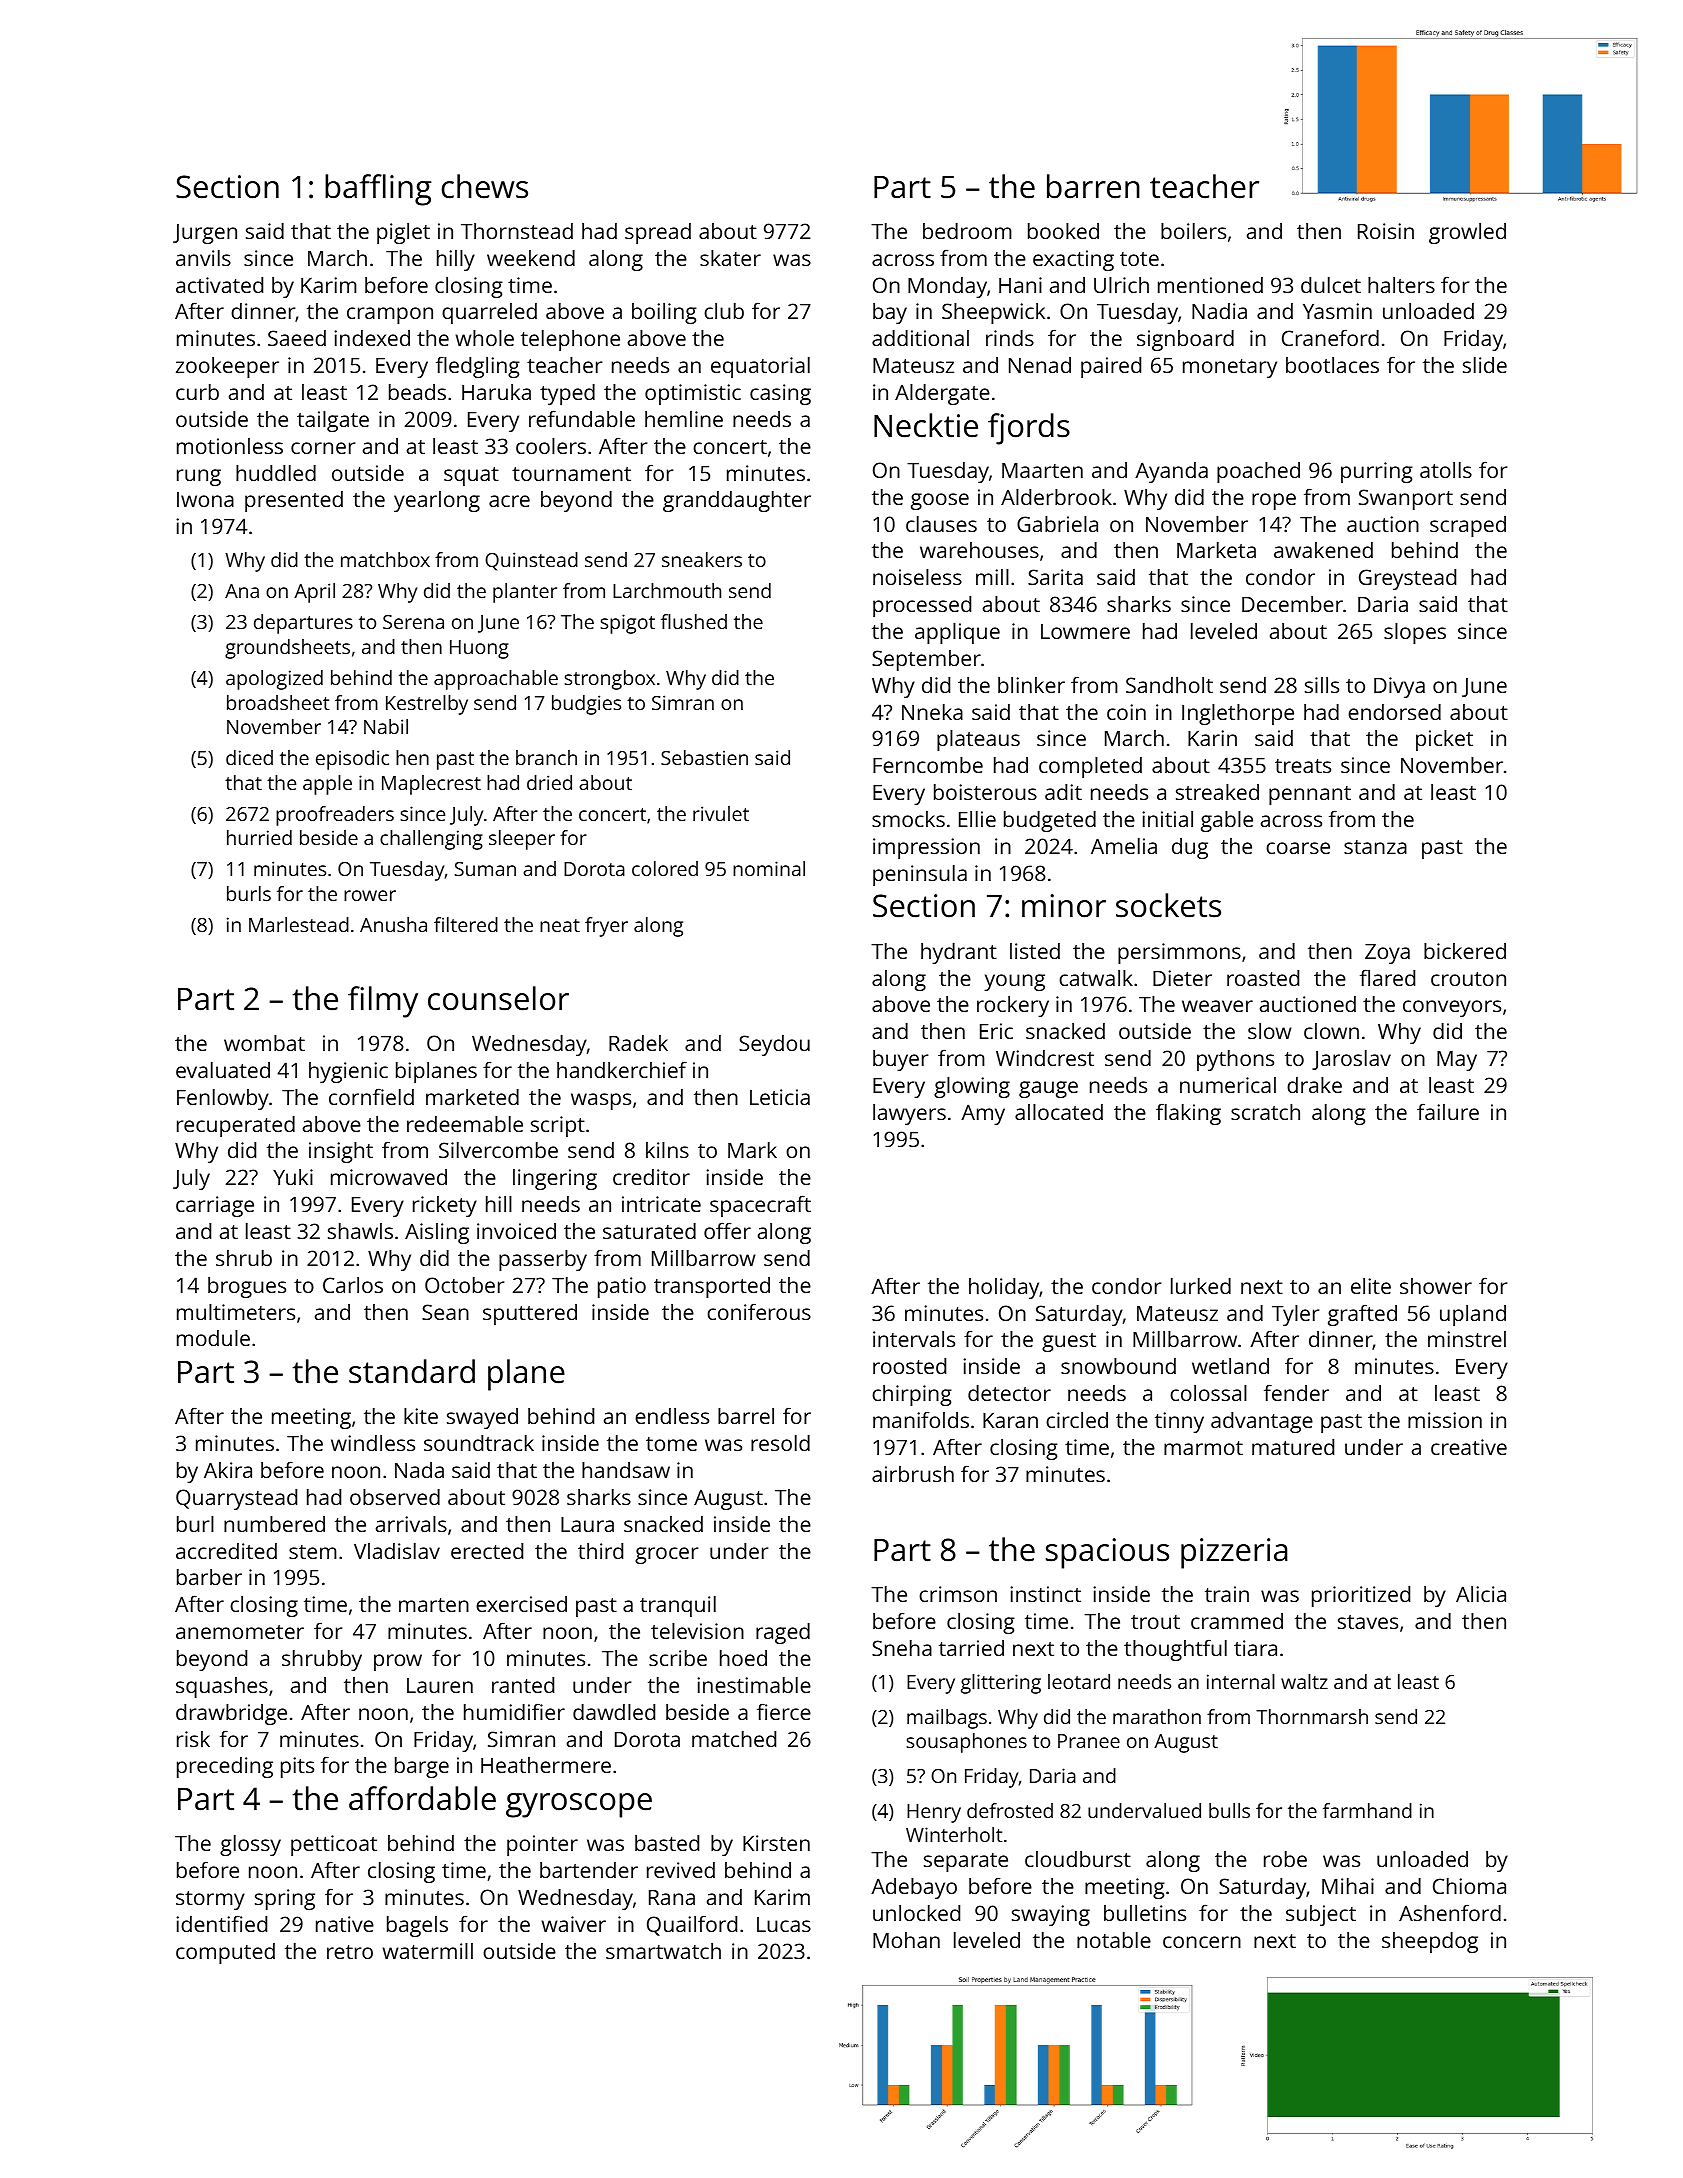  I want to click on growled, so click(1467, 233).
